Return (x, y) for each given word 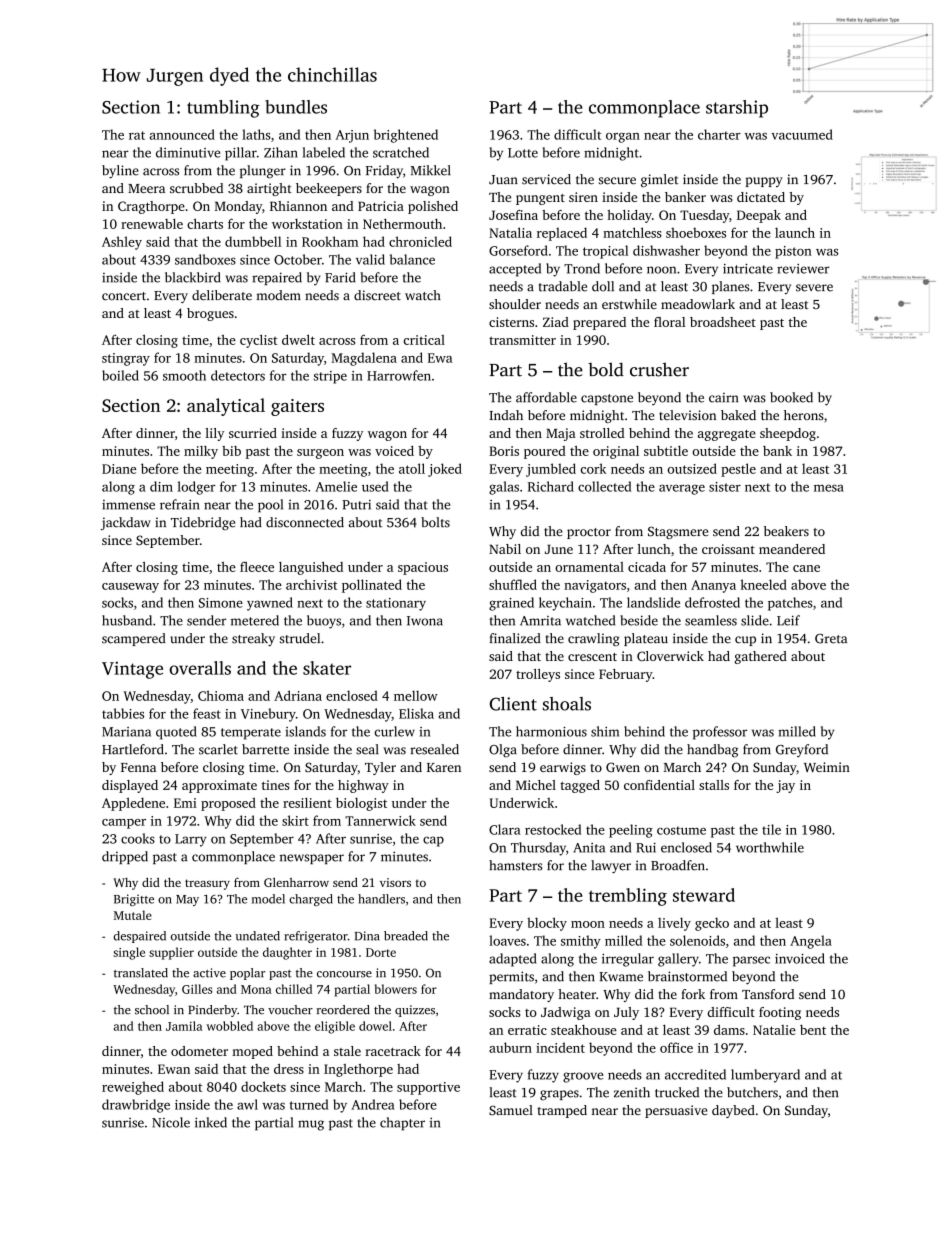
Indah (506, 415)
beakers (786, 531)
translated (141, 973)
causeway (130, 588)
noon (661, 270)
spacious (423, 568)
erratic (527, 1030)
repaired (277, 278)
